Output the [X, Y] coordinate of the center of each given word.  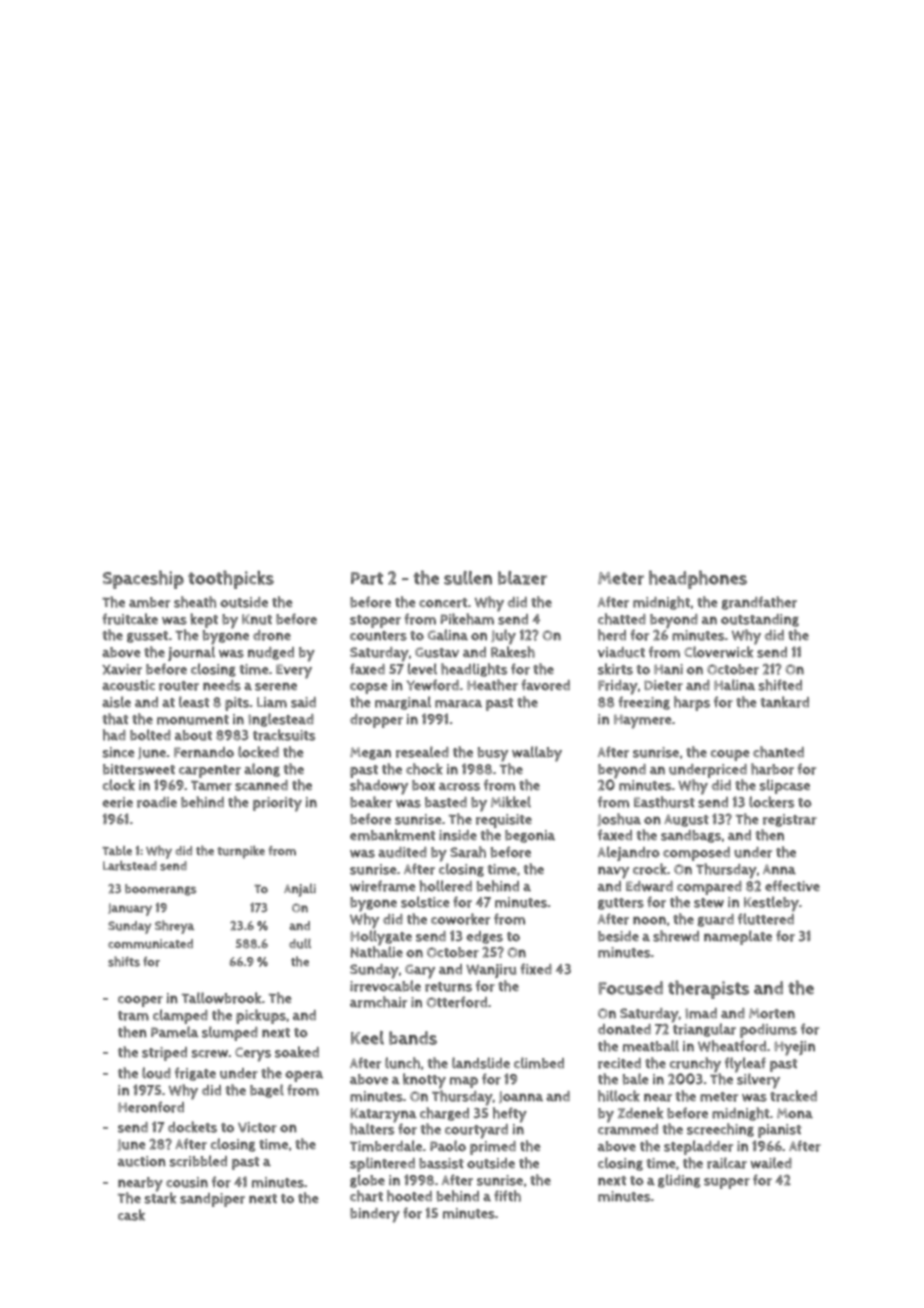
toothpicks [231, 579]
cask [131, 1215]
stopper [375, 621]
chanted [778, 752]
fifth [507, 1196]
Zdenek [640, 1113]
